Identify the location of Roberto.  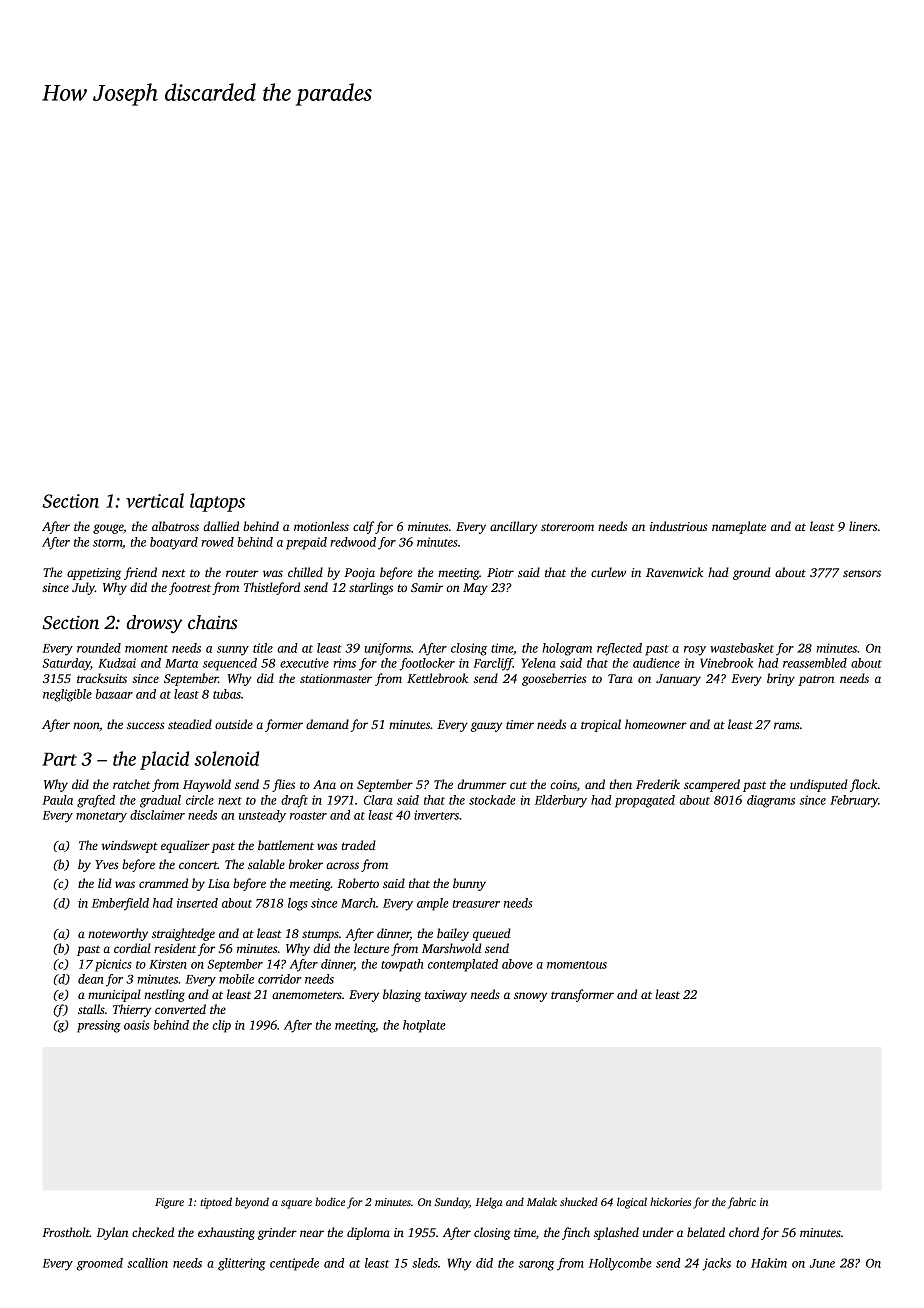
(358, 883).
